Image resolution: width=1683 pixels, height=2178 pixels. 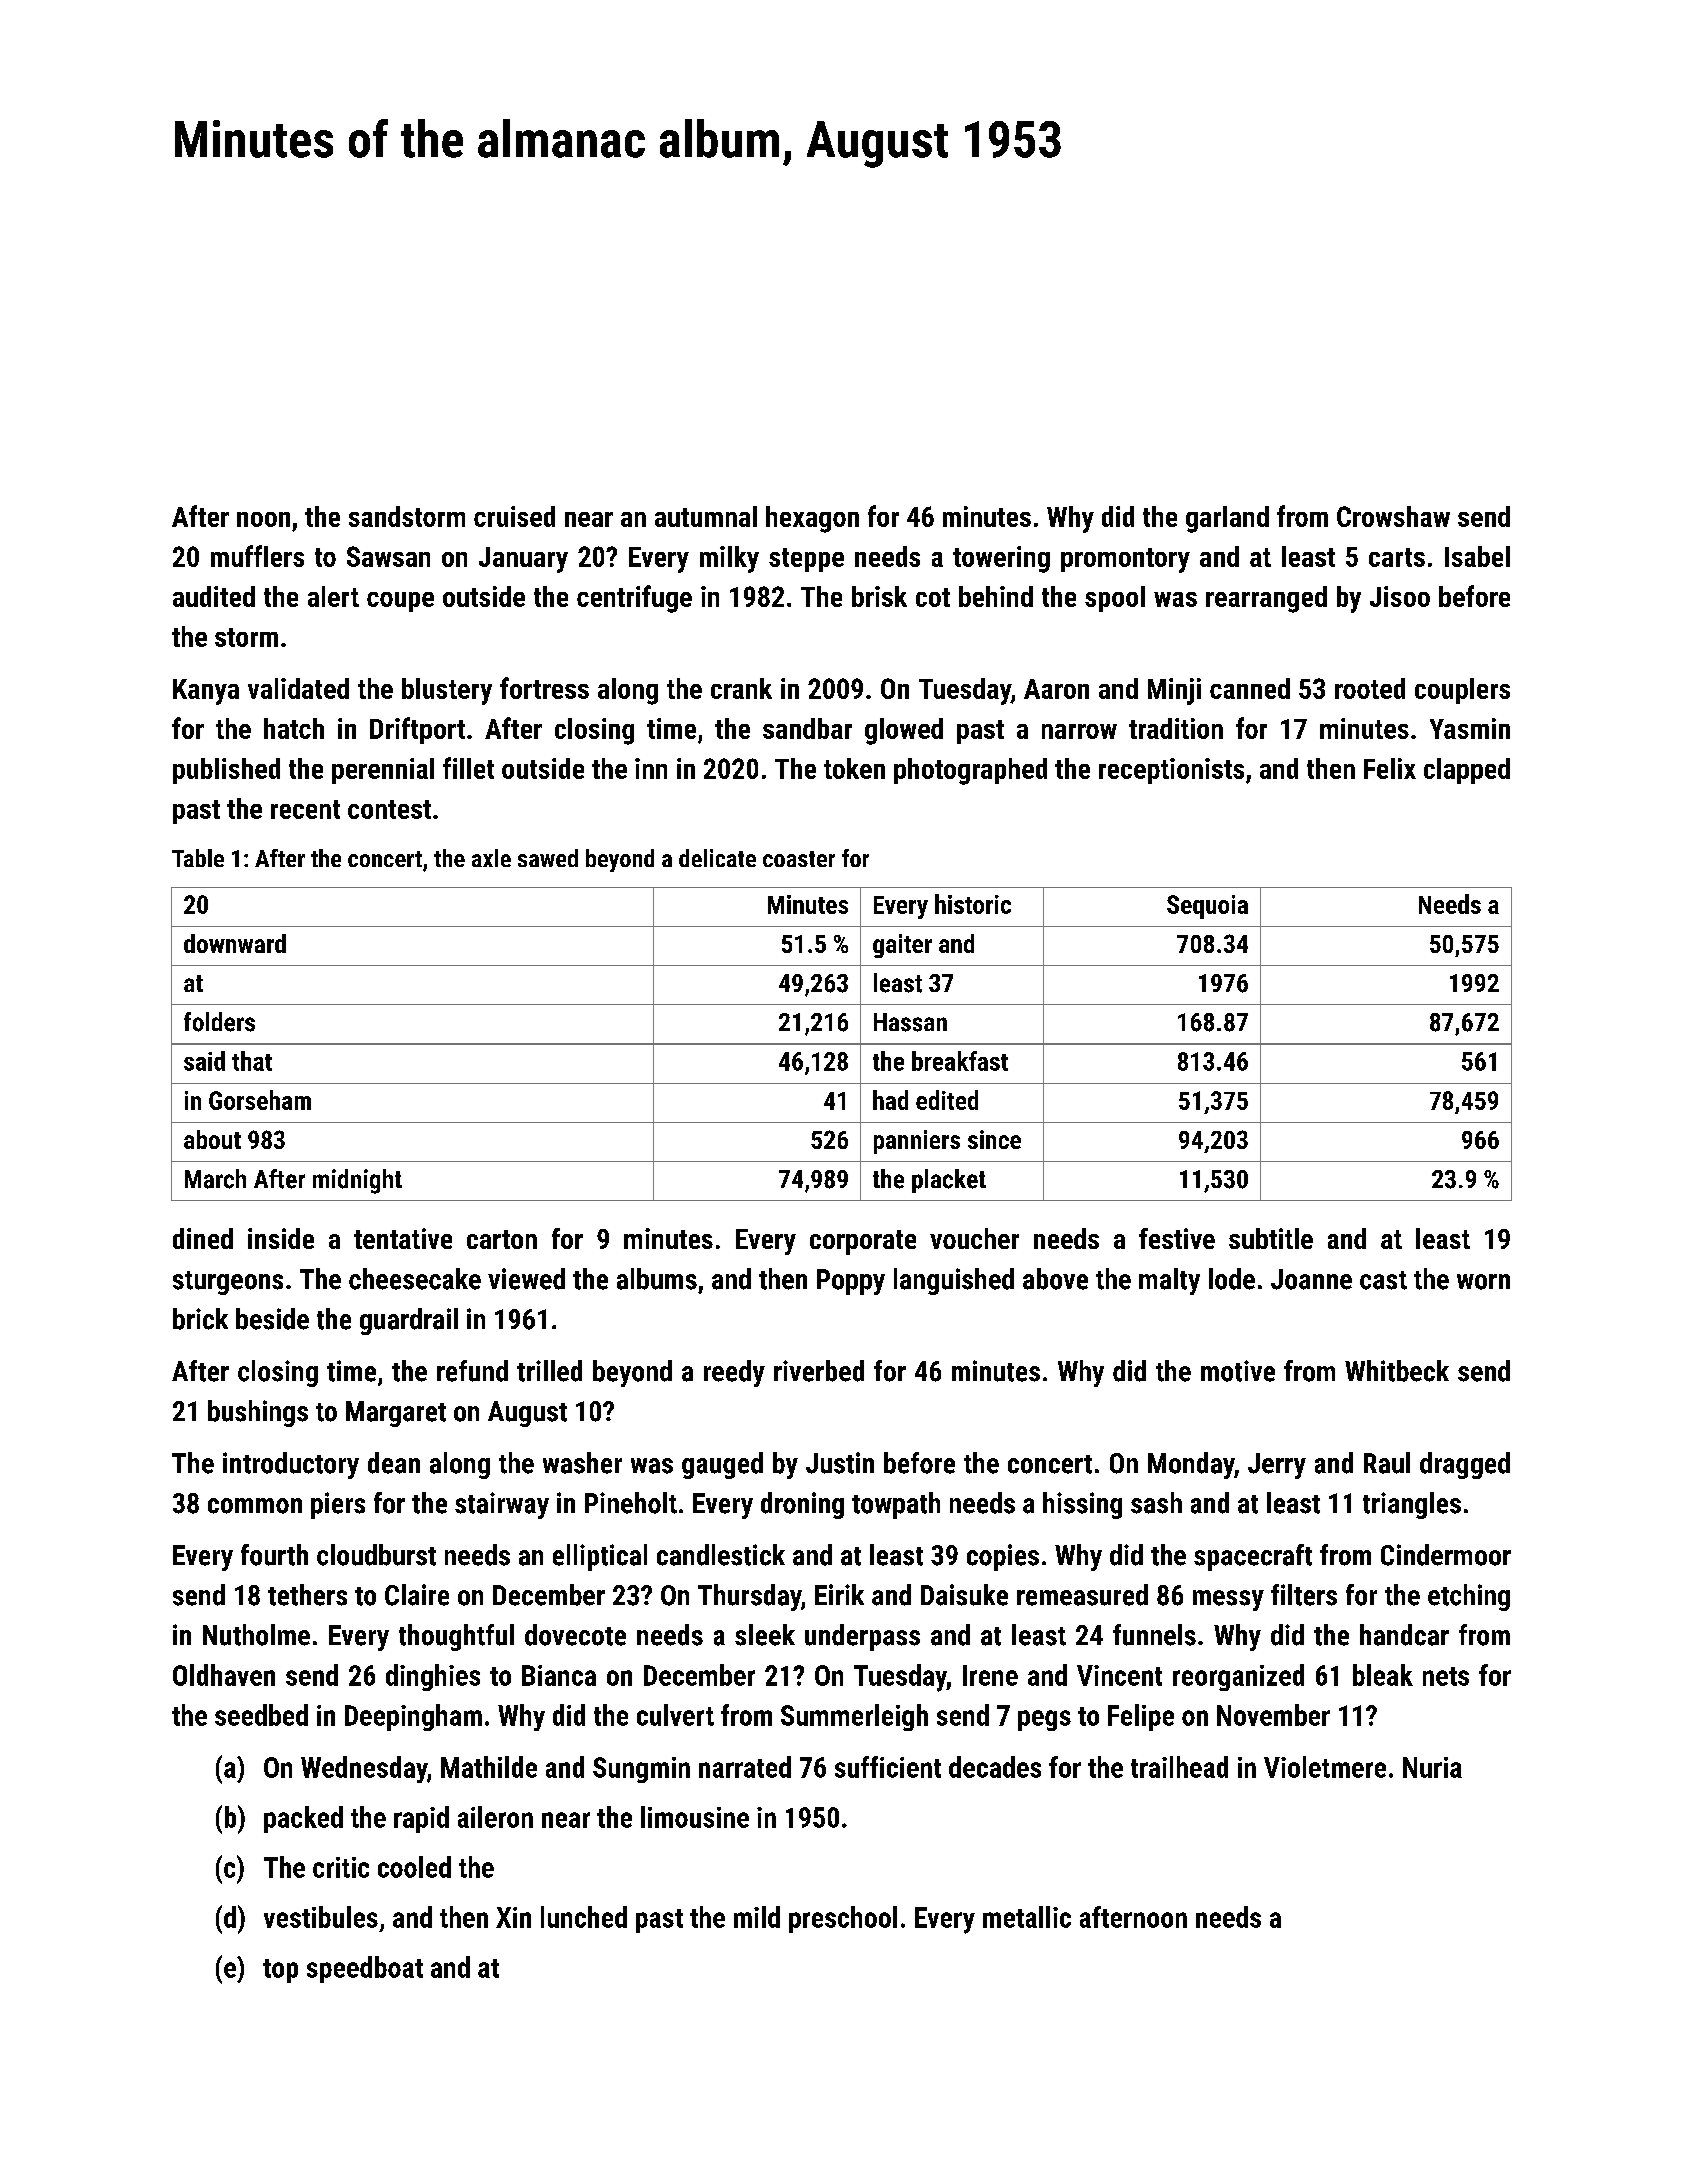 I want to click on Hassan, so click(x=910, y=1022).
